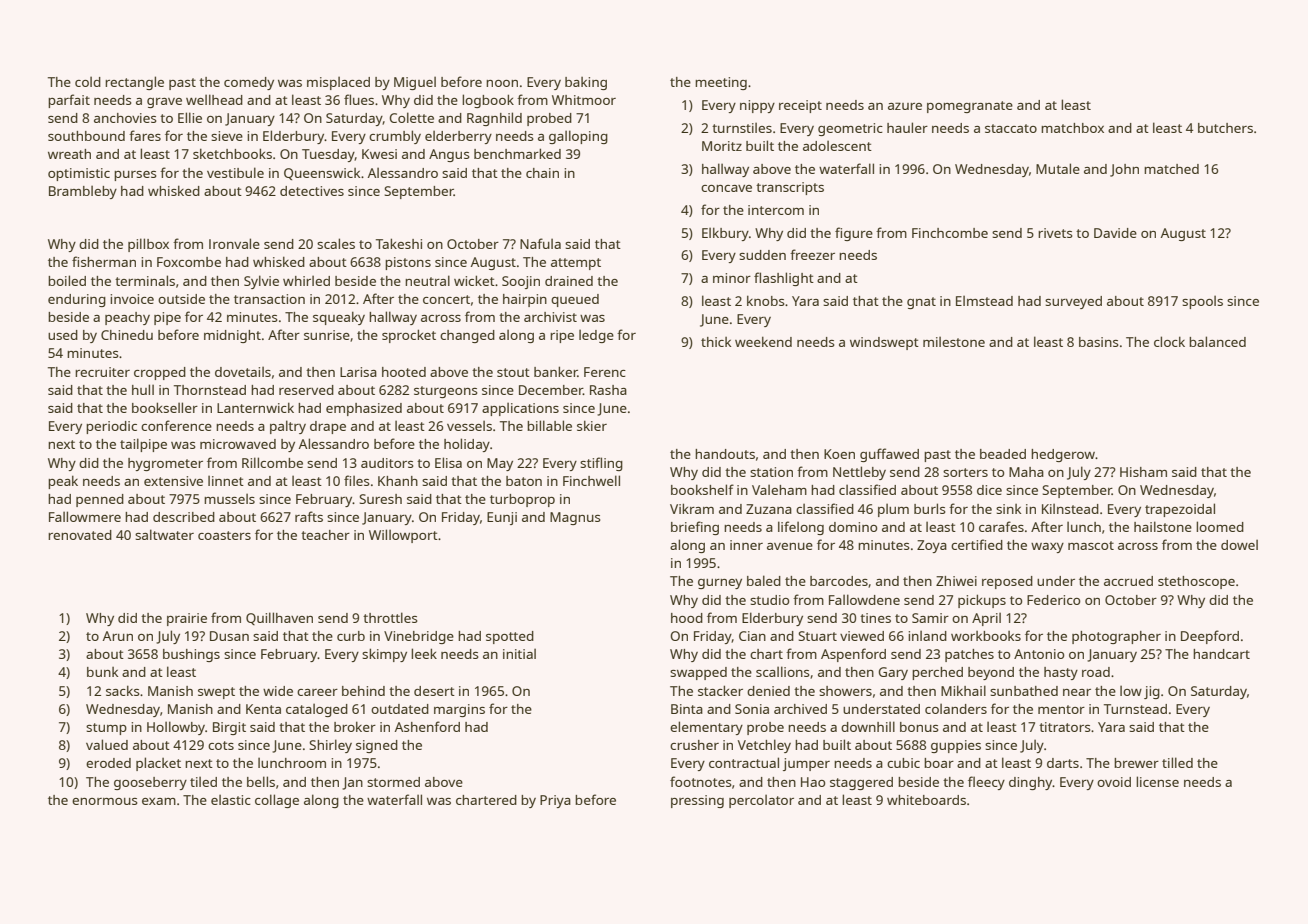 This screenshot has height=924, width=1308. What do you see at coordinates (970, 107) in the screenshot?
I see `pomegranate` at bounding box center [970, 107].
